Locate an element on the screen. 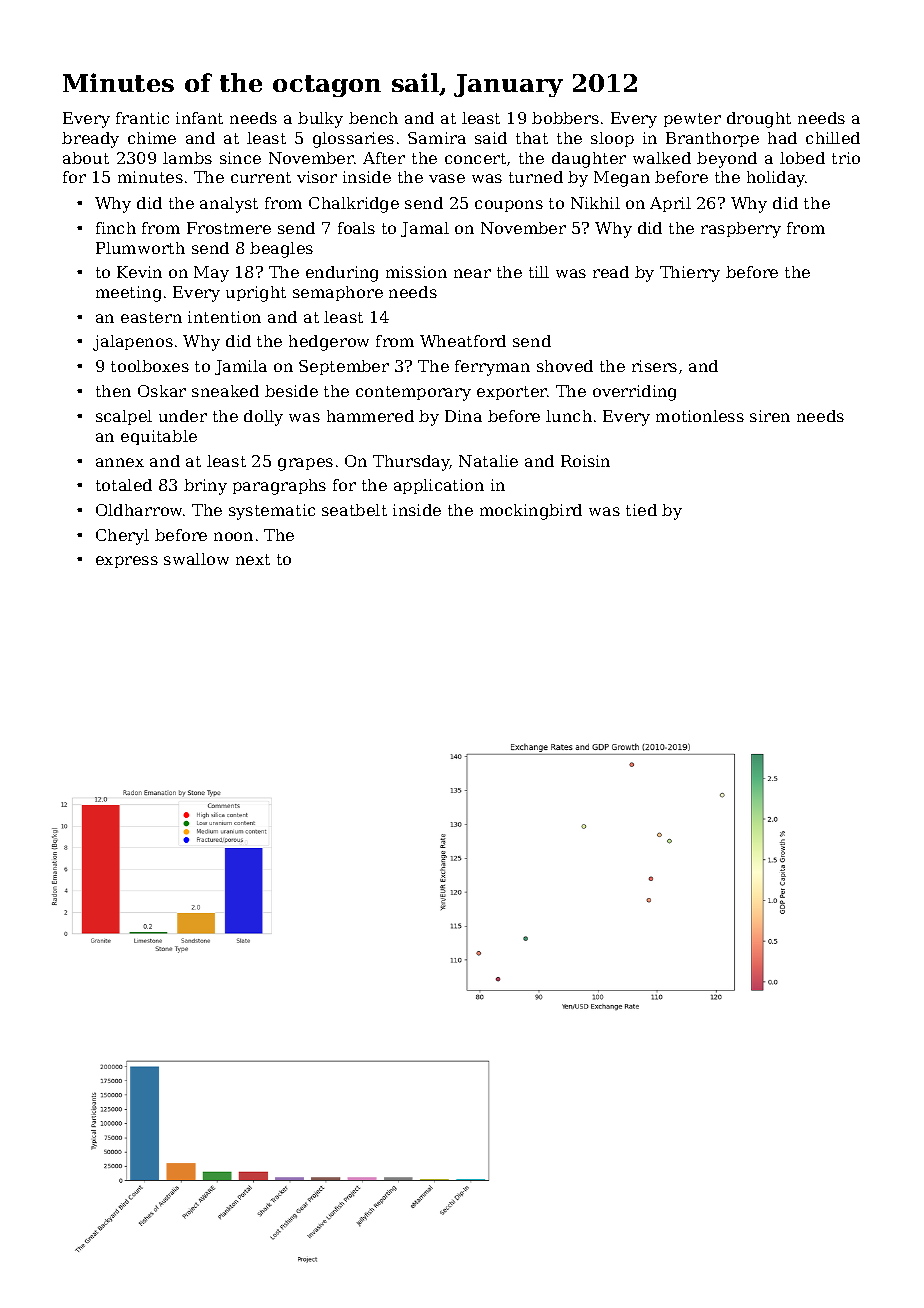  drought is located at coordinates (759, 120).
